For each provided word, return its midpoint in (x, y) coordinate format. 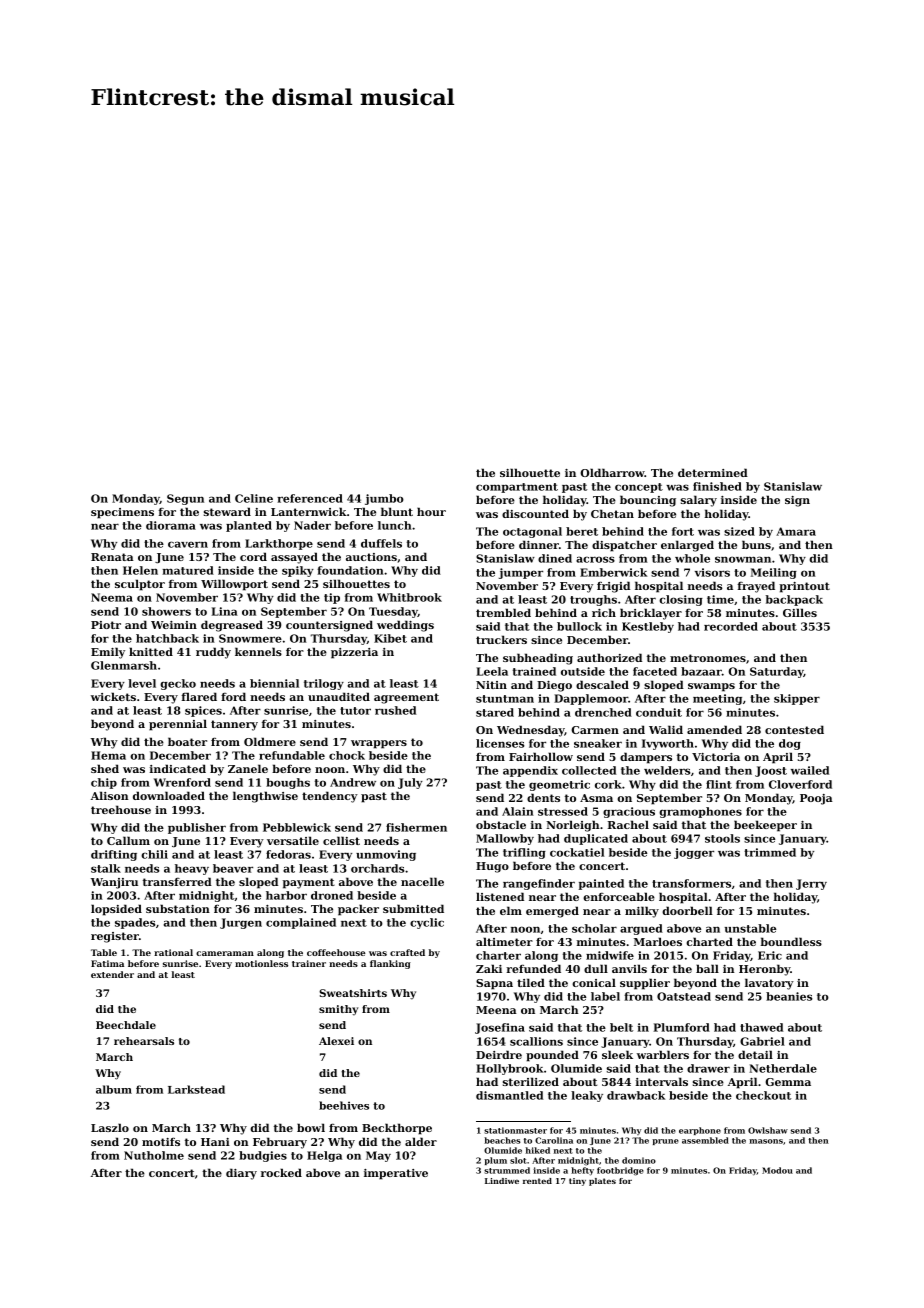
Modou (777, 1170)
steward (227, 511)
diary (241, 1174)
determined (713, 472)
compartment (517, 488)
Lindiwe (502, 1181)
